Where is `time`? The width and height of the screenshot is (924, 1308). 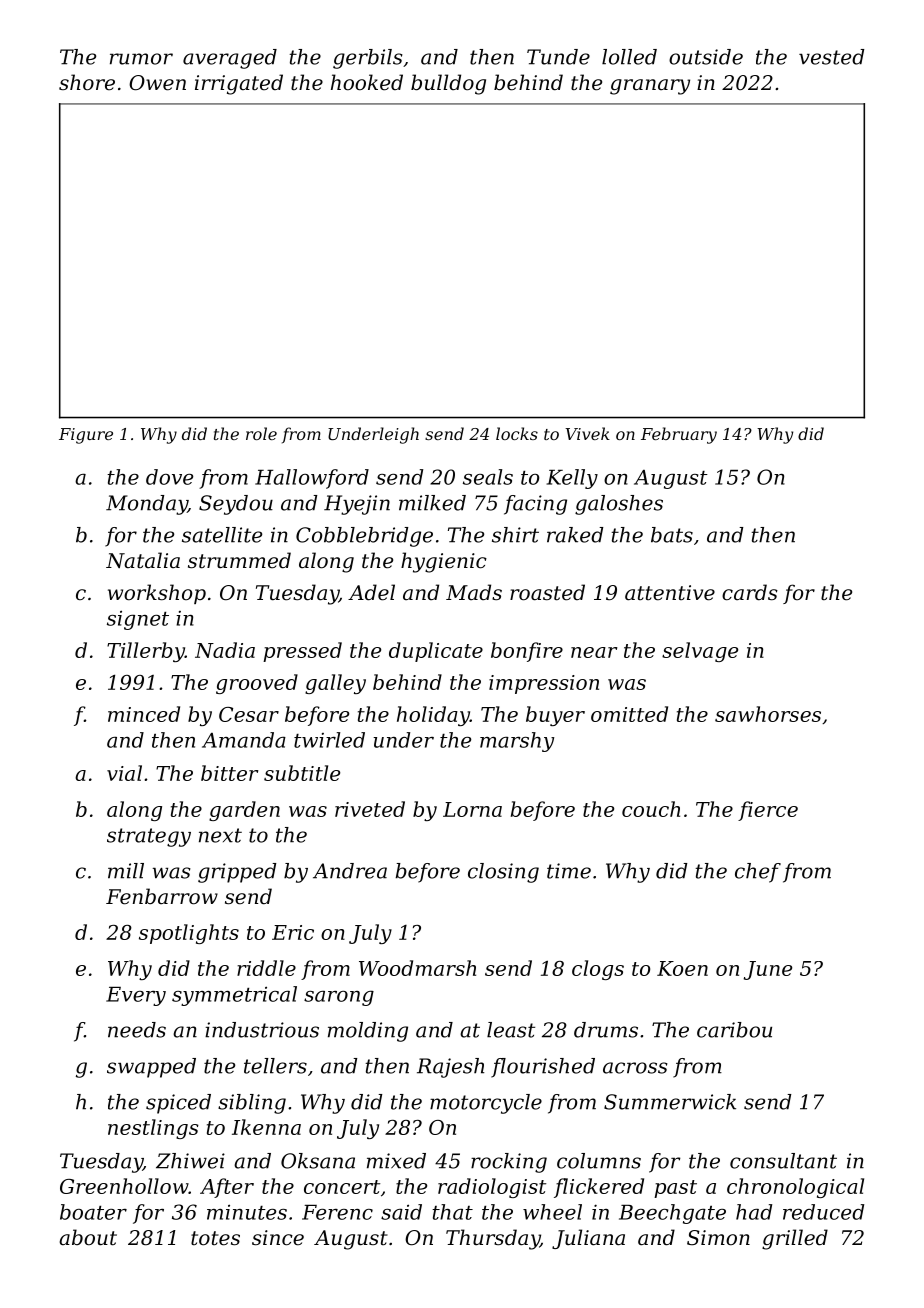
time is located at coordinates (569, 871).
